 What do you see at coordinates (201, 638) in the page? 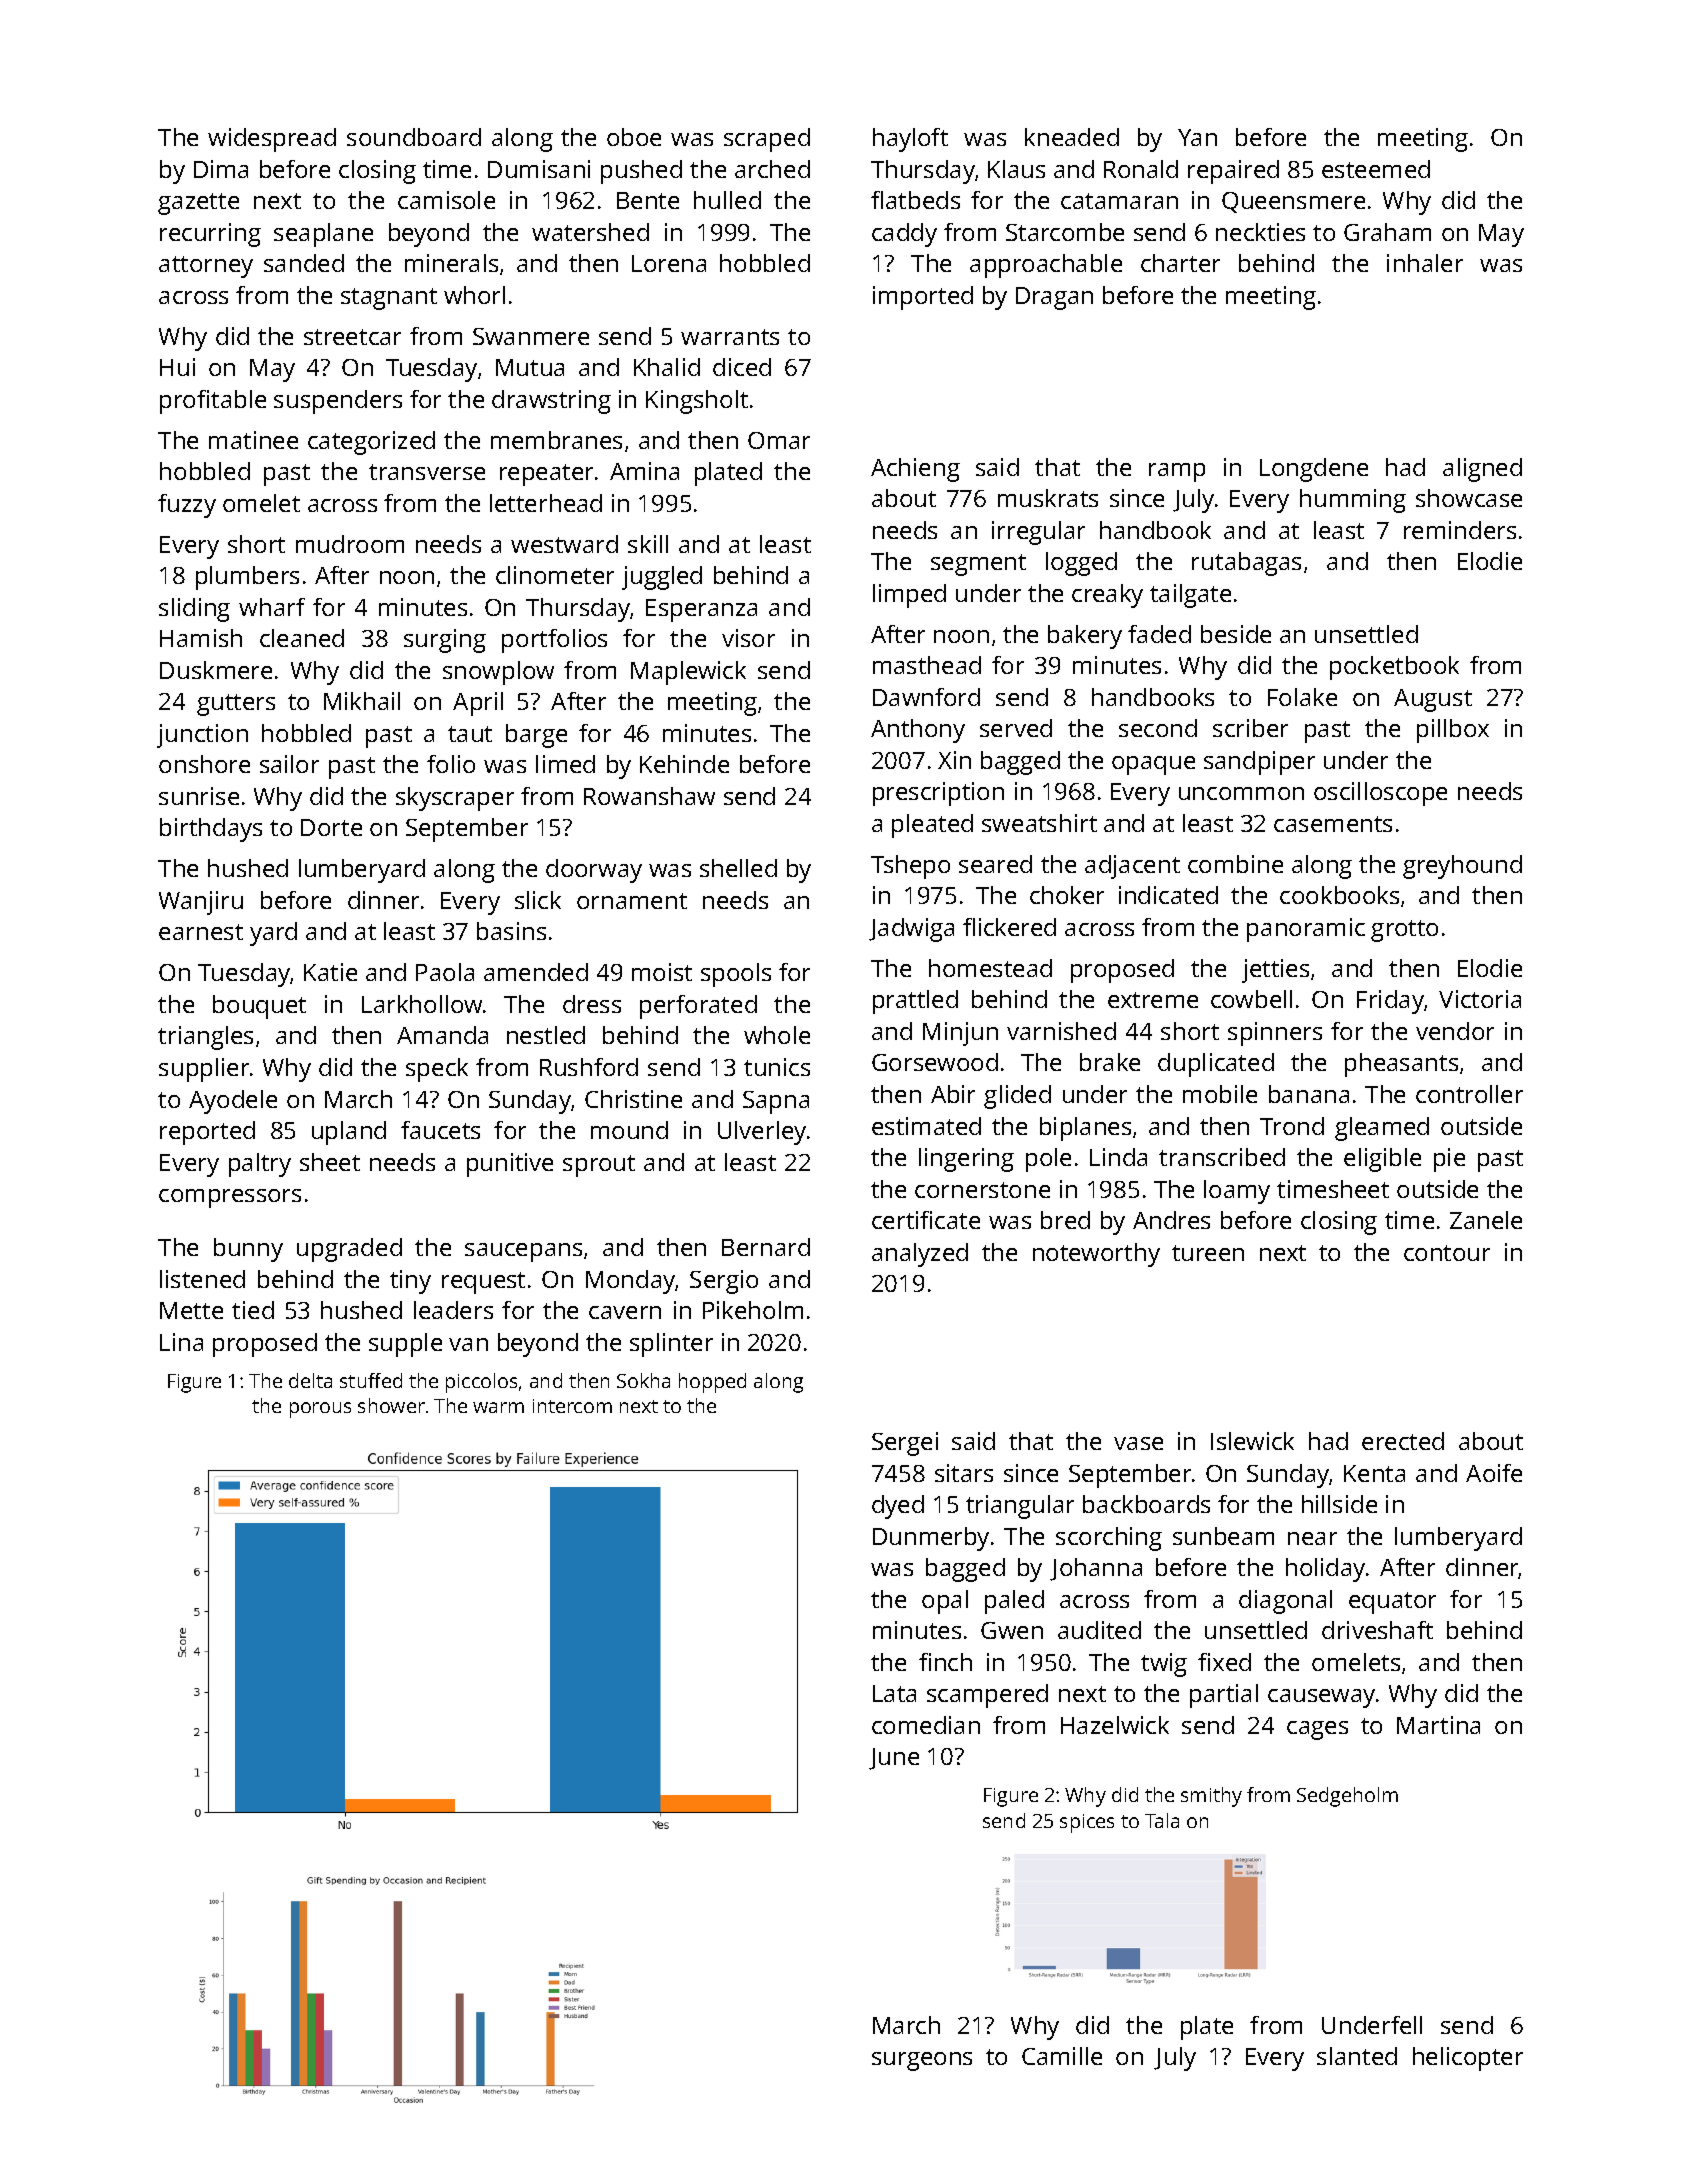
I see `Hamish` at bounding box center [201, 638].
